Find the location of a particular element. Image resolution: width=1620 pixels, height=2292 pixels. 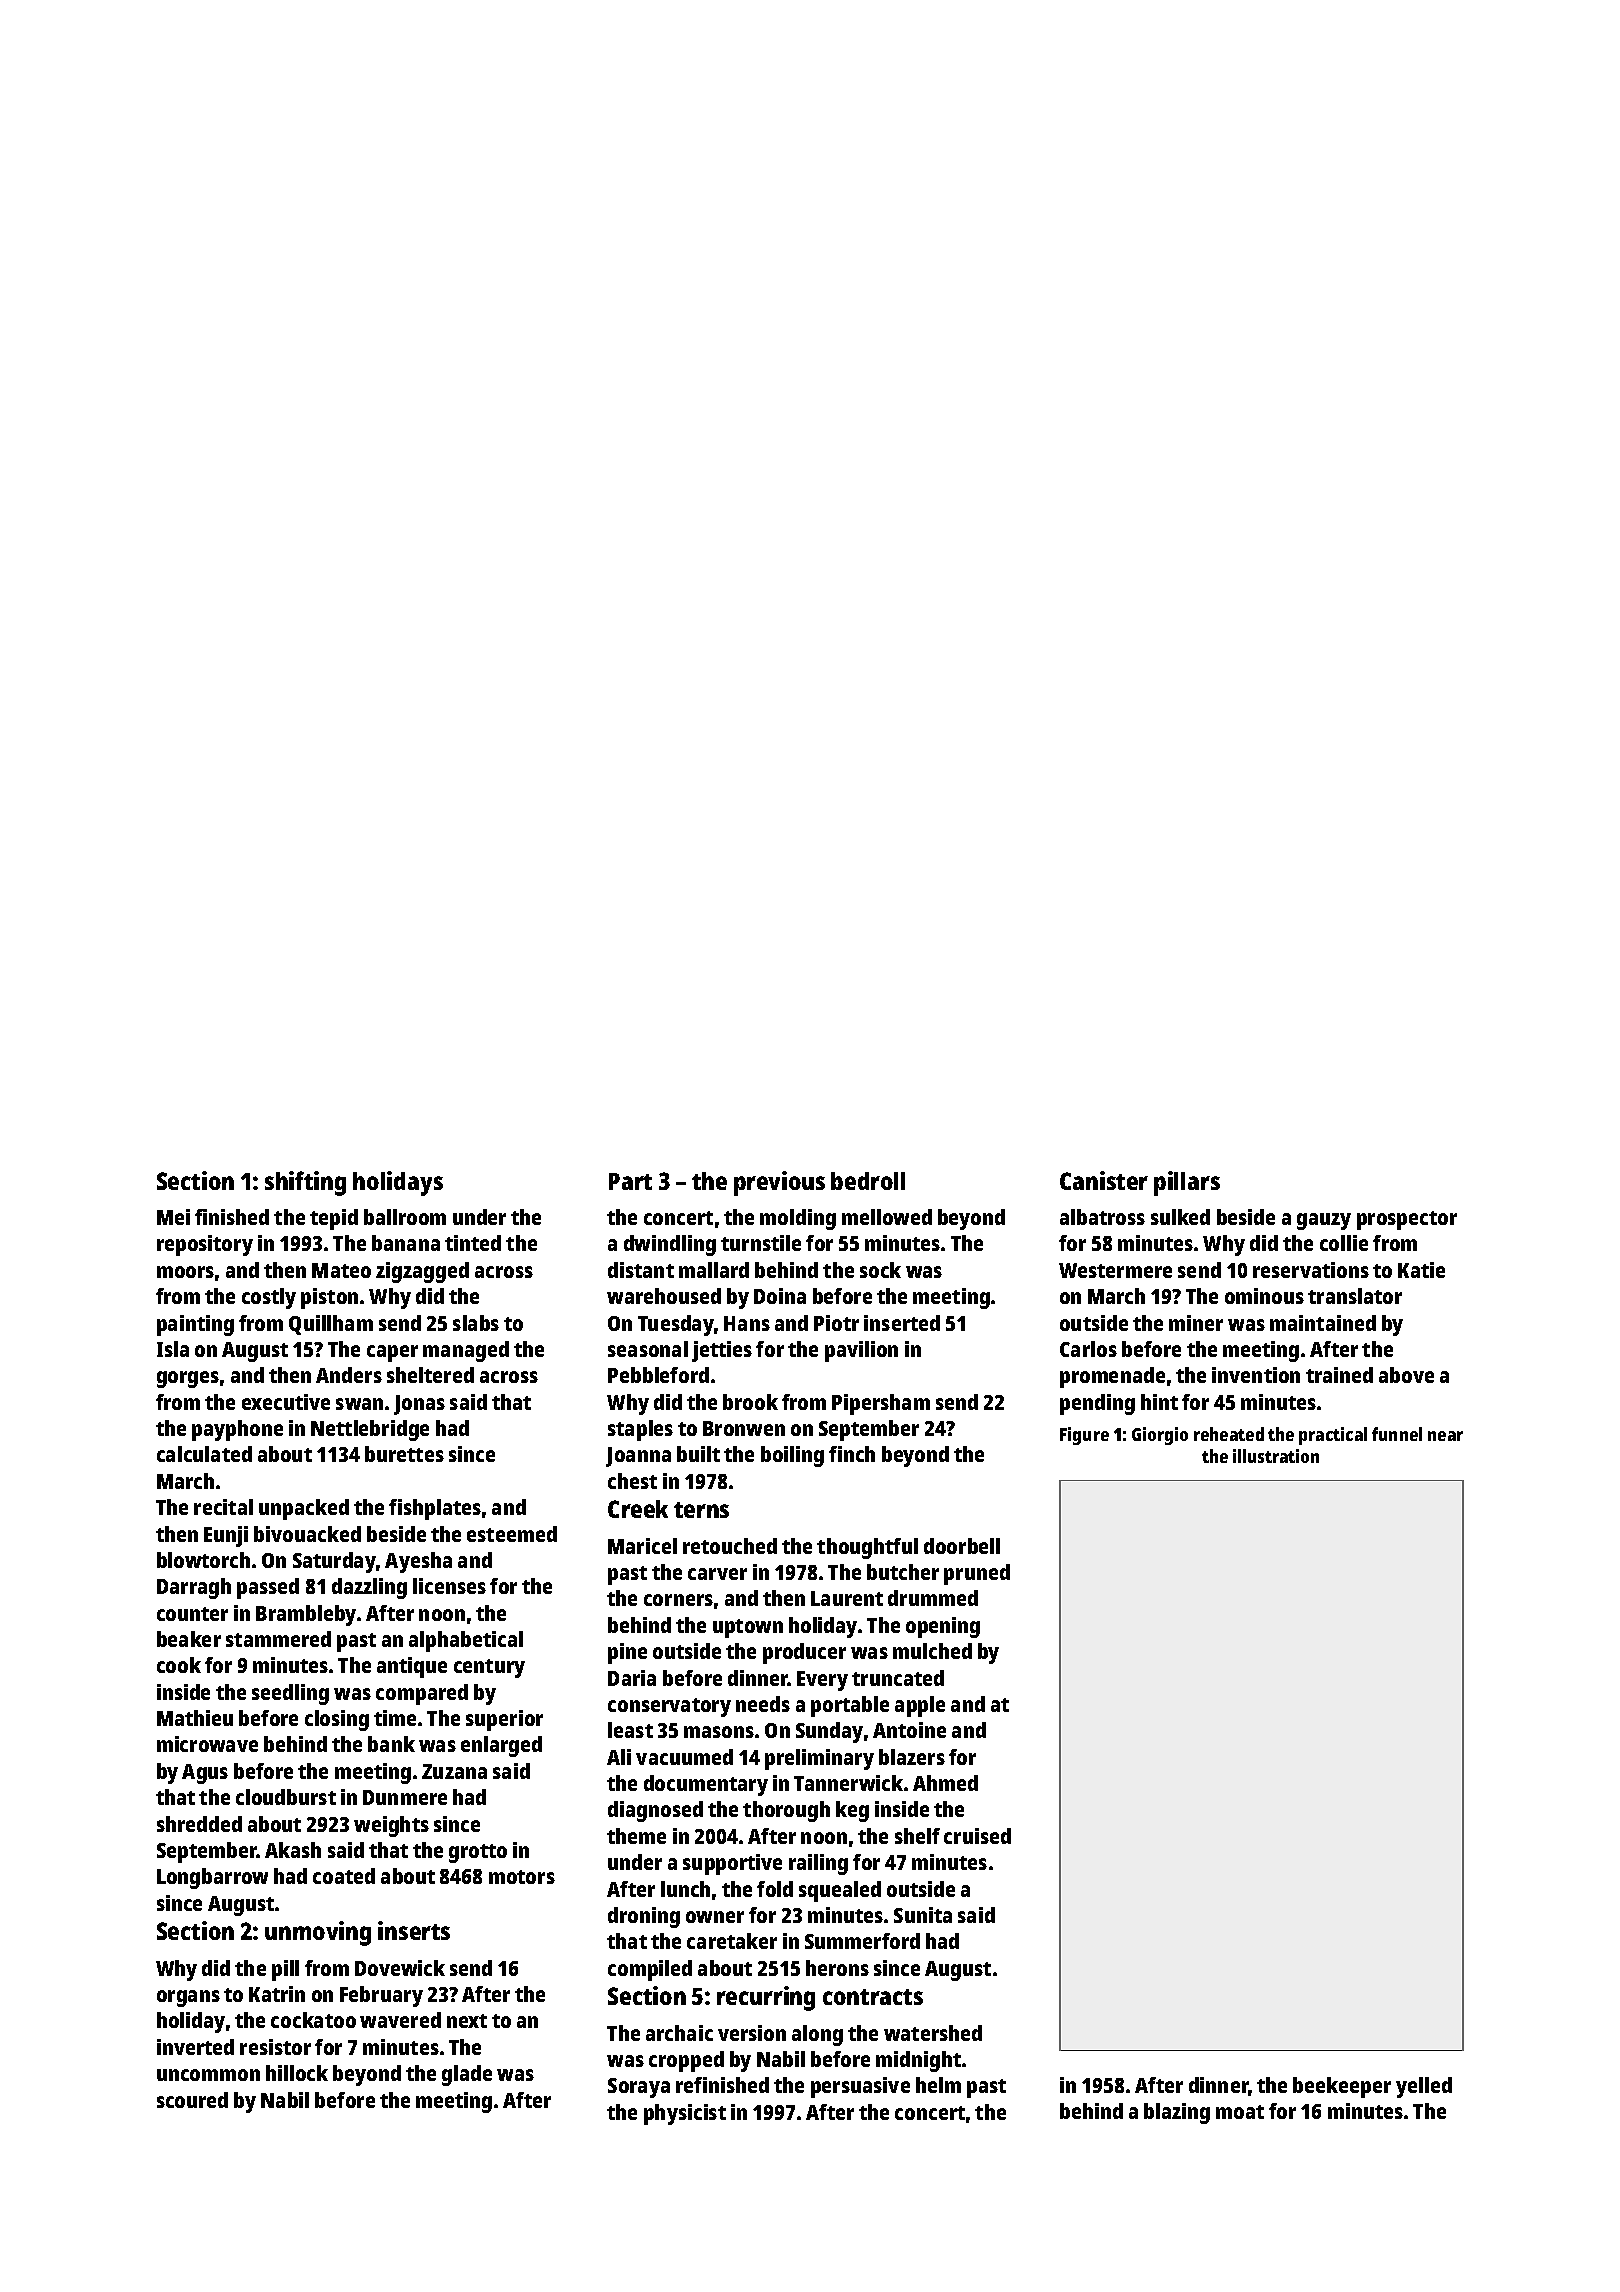

illustration is located at coordinates (1276, 1456).
